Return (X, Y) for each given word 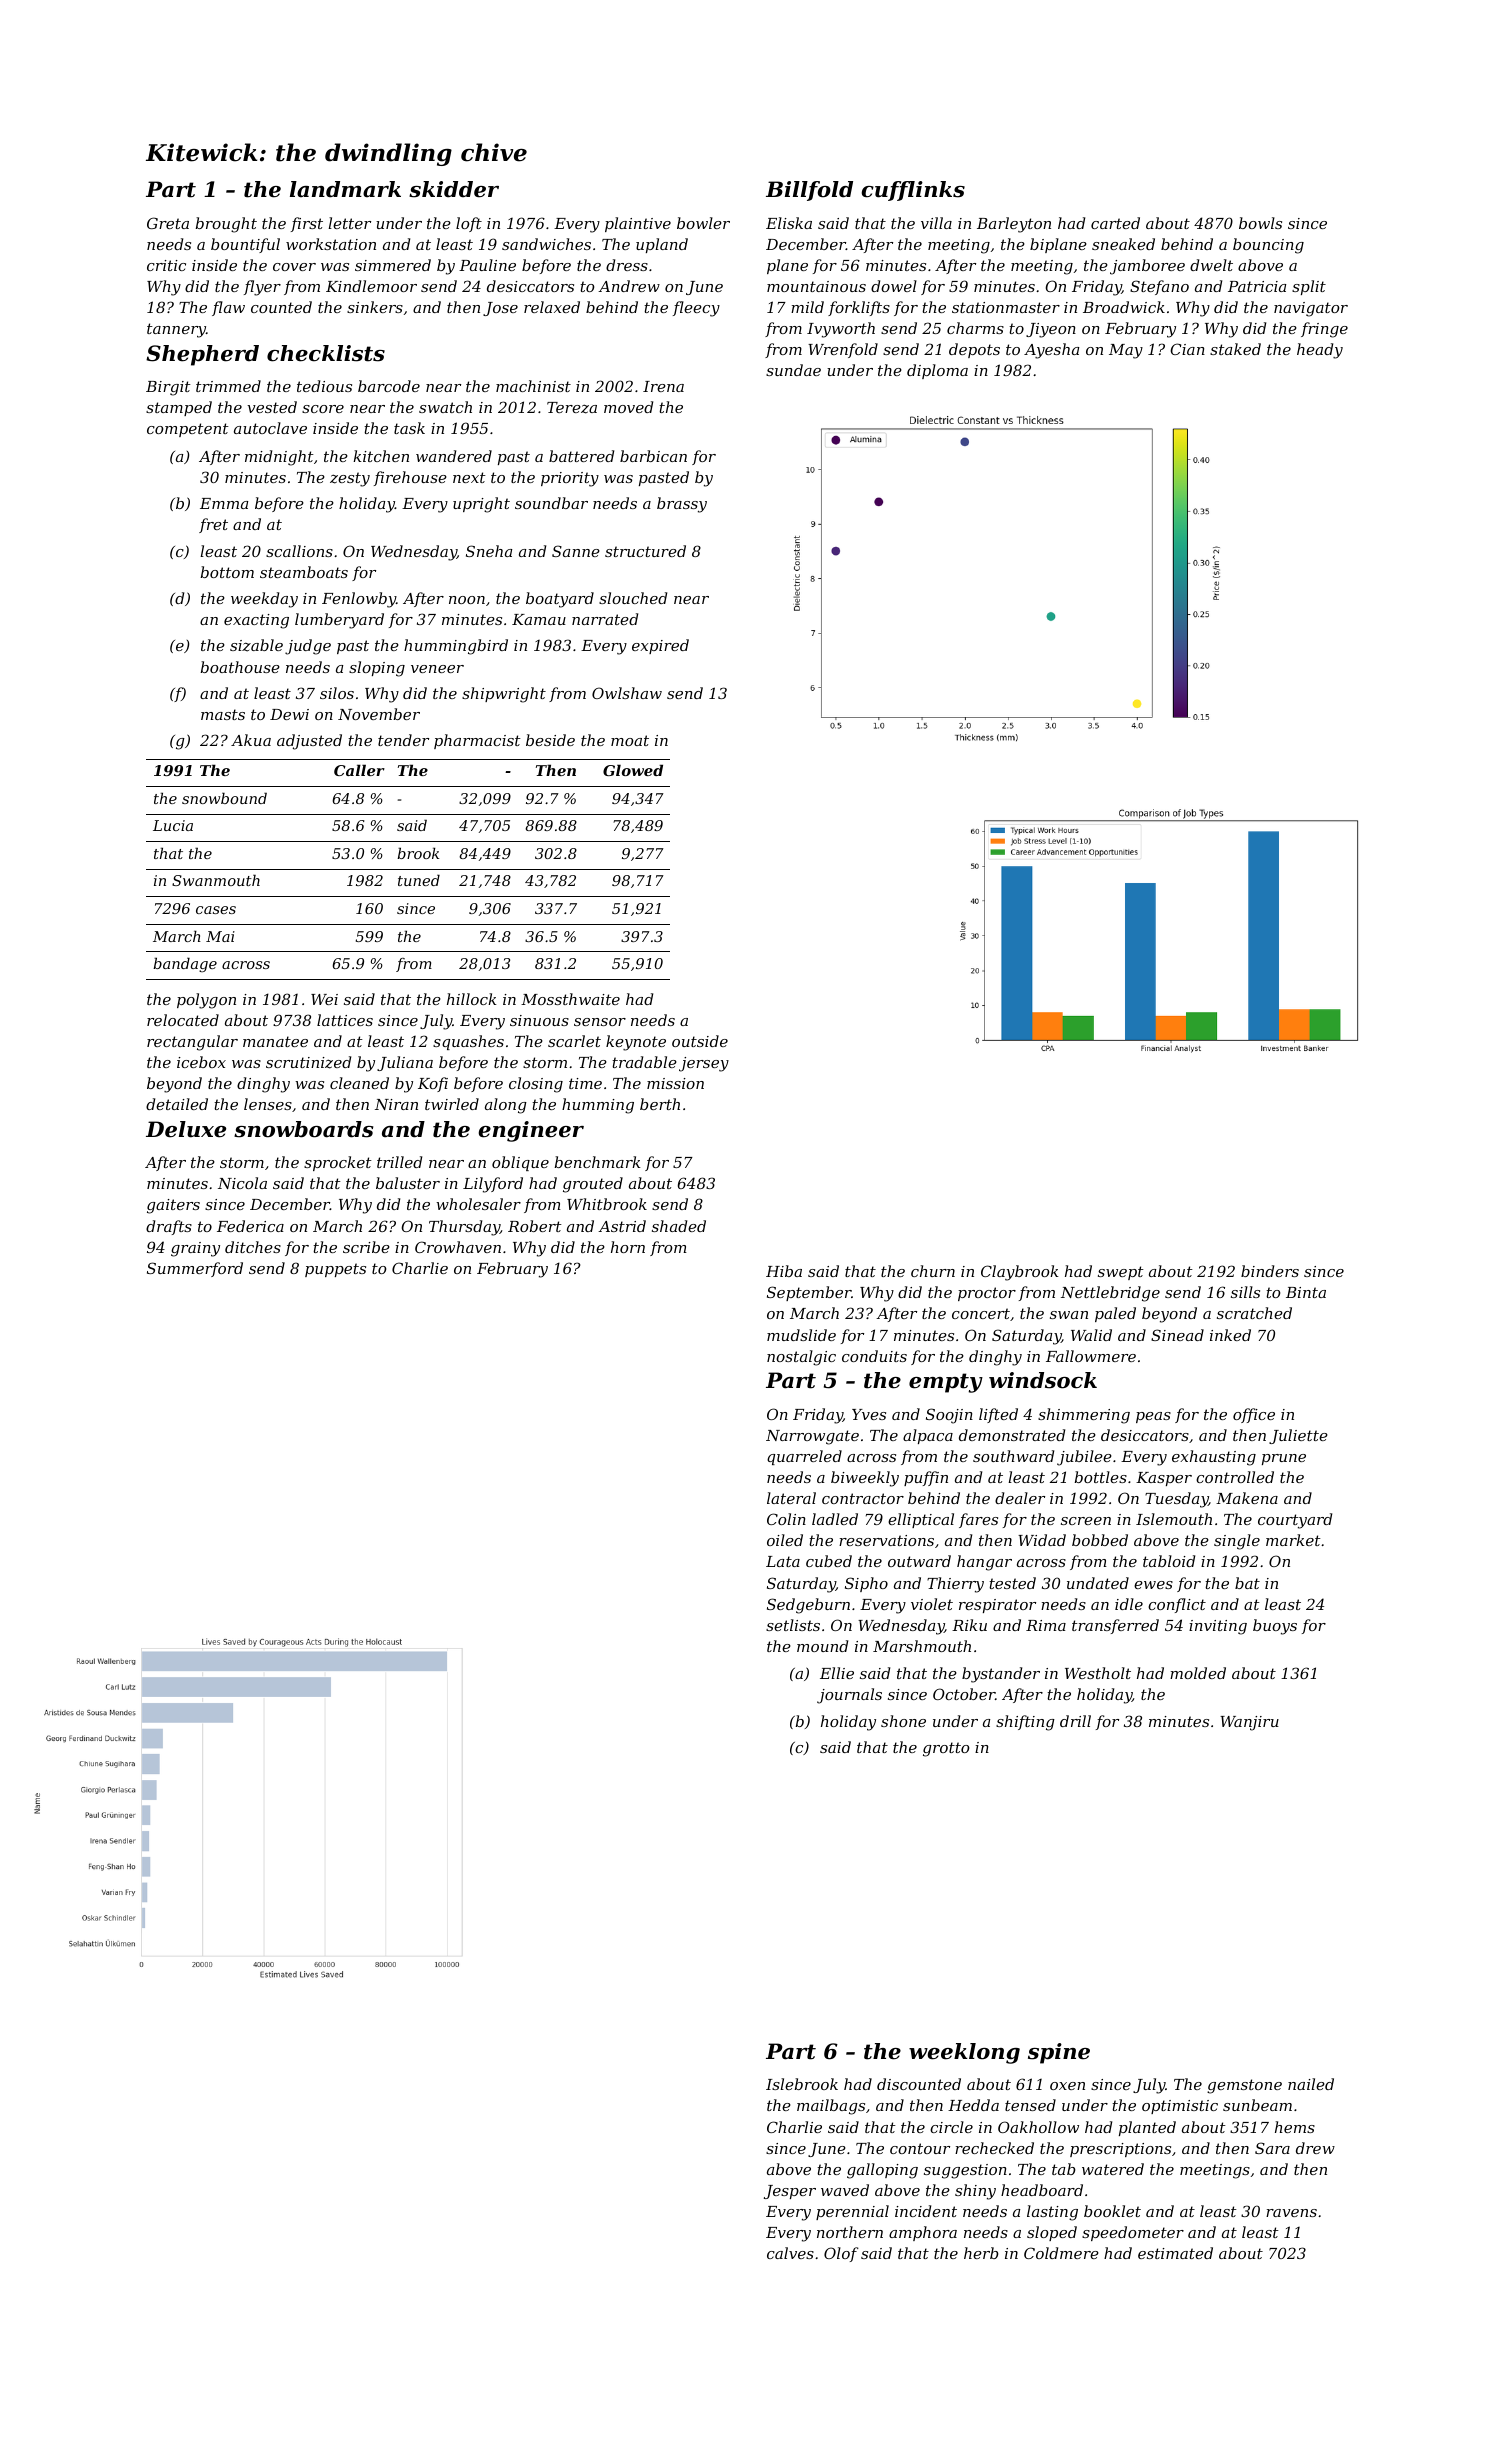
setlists (793, 1625)
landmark (345, 189)
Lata (783, 1561)
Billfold (809, 191)
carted (1115, 223)
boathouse (240, 667)
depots (974, 350)
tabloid (1169, 1561)
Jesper (790, 2192)
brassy (682, 505)
